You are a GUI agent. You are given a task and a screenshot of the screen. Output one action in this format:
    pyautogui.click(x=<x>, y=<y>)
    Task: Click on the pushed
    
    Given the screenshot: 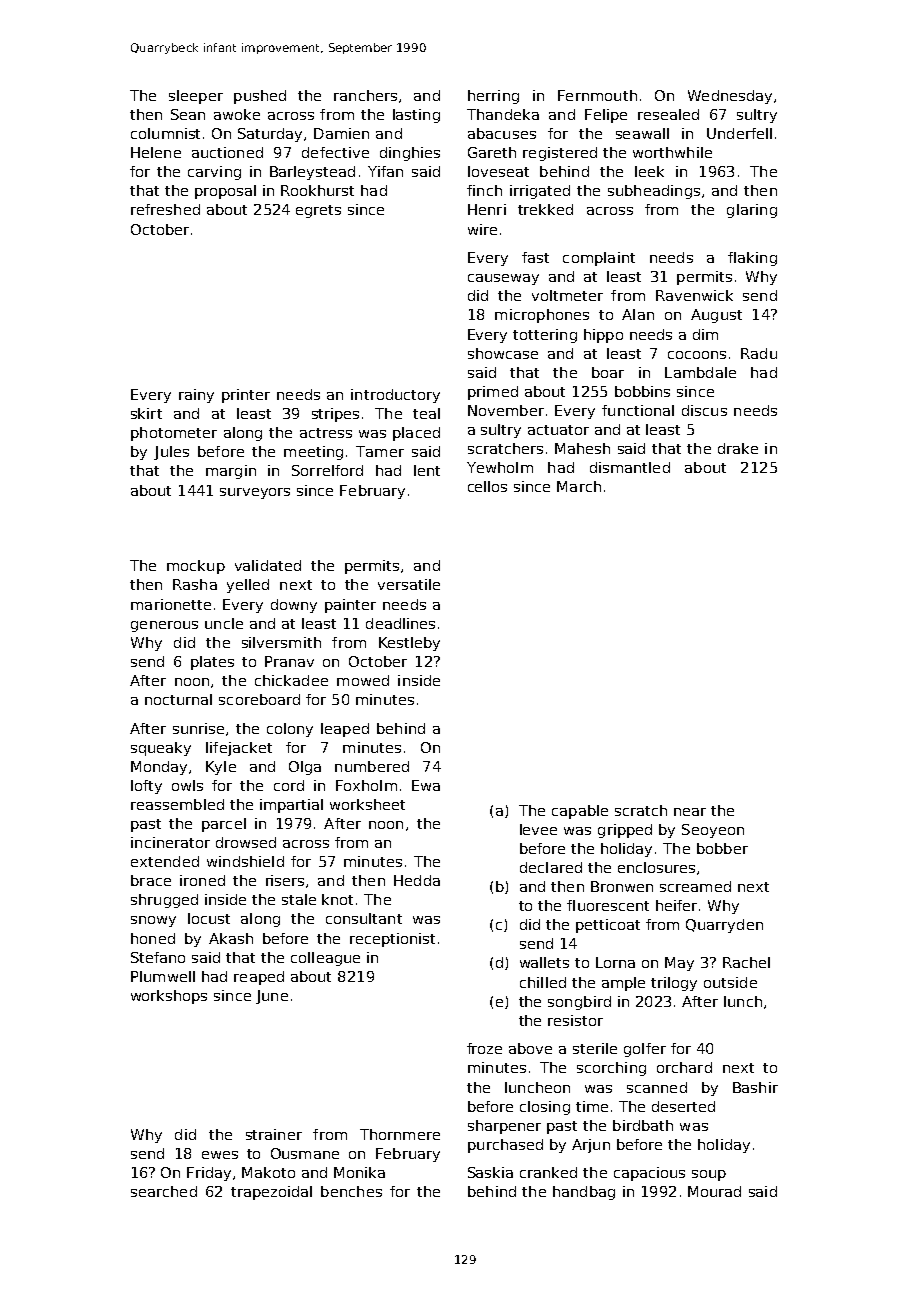 What is the action you would take?
    pyautogui.click(x=260, y=97)
